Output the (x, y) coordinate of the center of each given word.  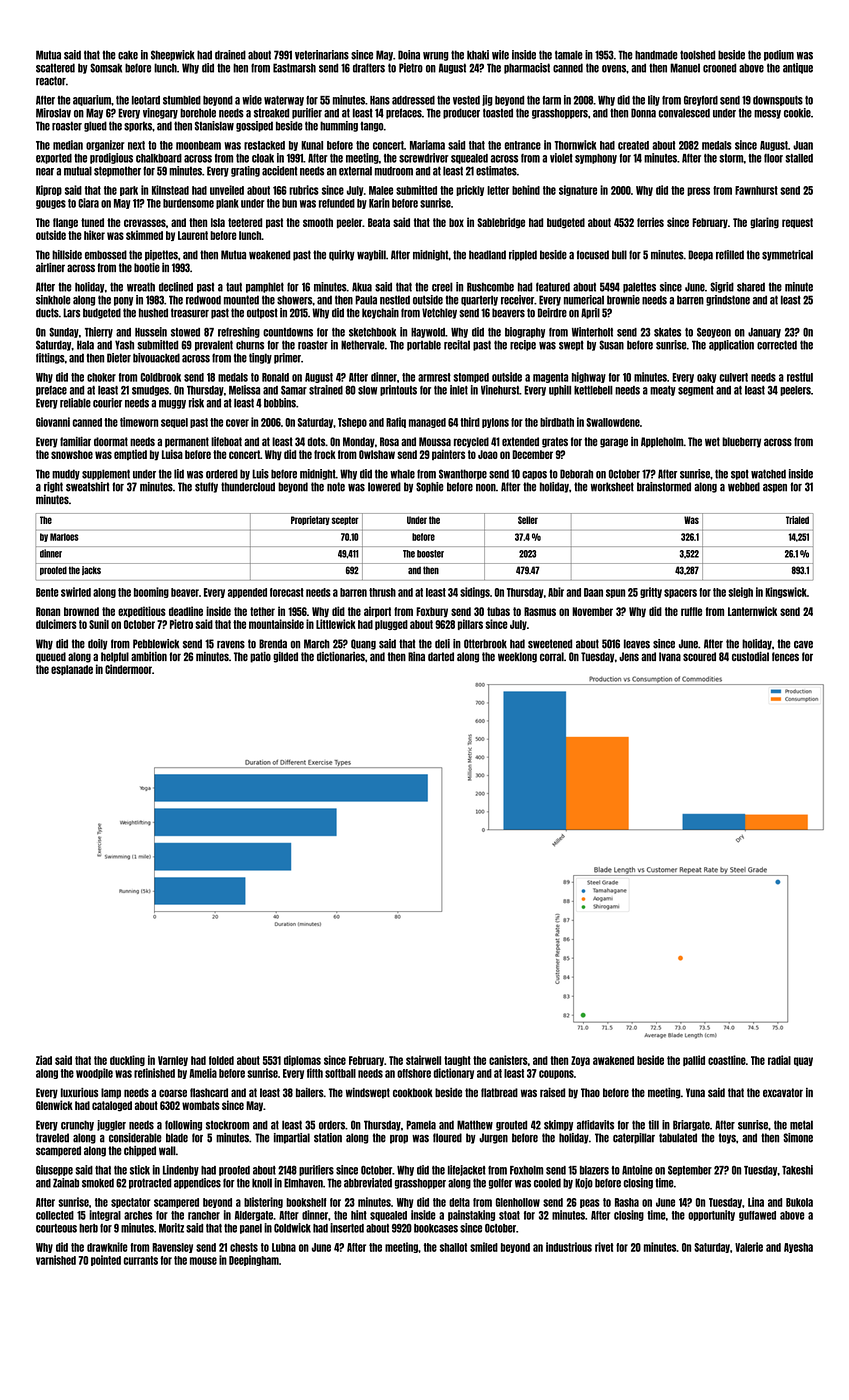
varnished (56, 1260)
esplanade (72, 670)
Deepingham (254, 1260)
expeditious (142, 611)
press (698, 191)
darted (441, 656)
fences (785, 656)
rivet (604, 1247)
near (45, 172)
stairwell (423, 1060)
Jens (629, 656)
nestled (395, 300)
